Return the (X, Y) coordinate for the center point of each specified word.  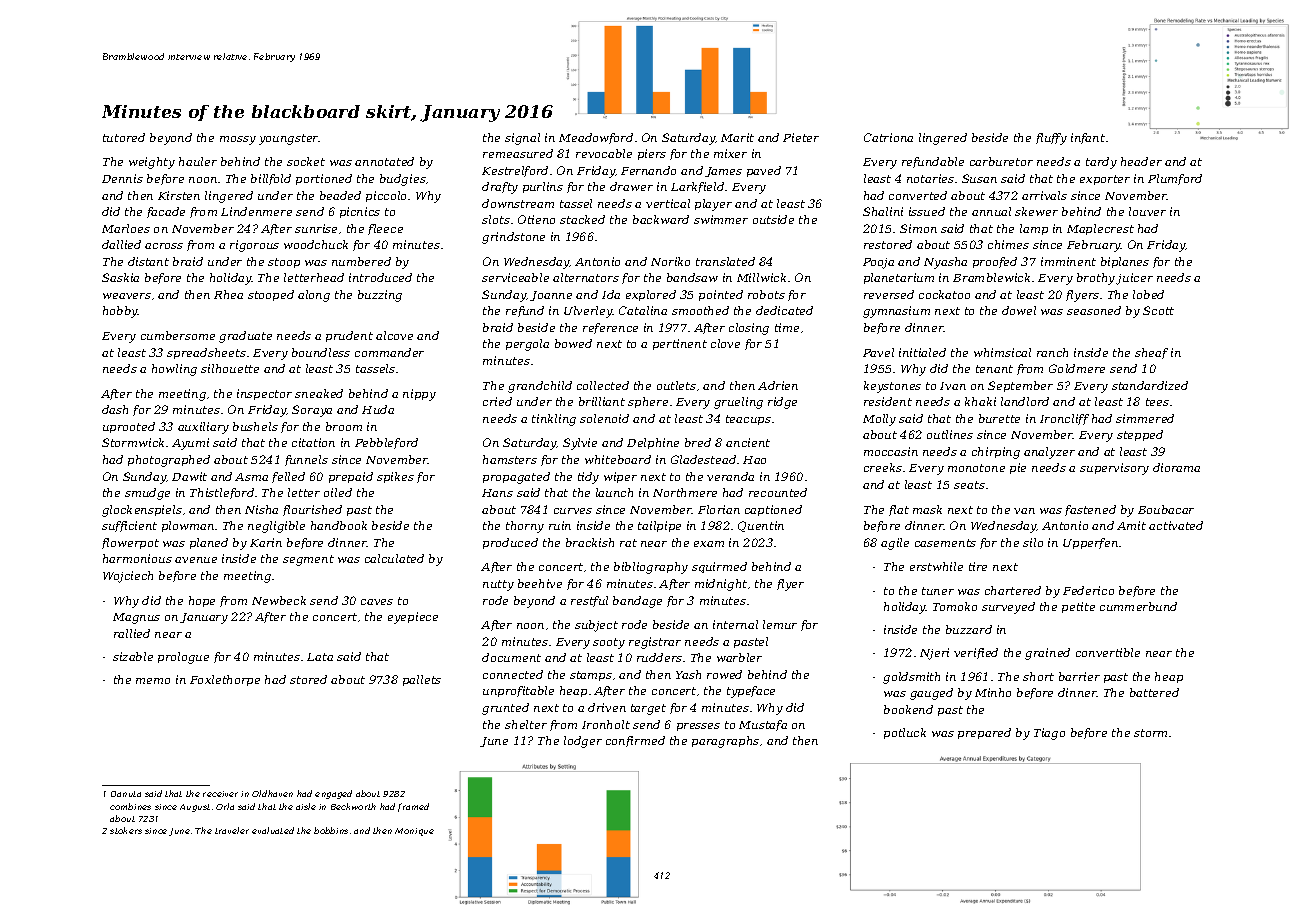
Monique (414, 832)
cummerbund (1138, 606)
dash (115, 409)
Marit (737, 137)
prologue (183, 658)
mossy (238, 140)
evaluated (273, 830)
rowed (724, 674)
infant (1088, 138)
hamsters (510, 459)
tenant (994, 369)
